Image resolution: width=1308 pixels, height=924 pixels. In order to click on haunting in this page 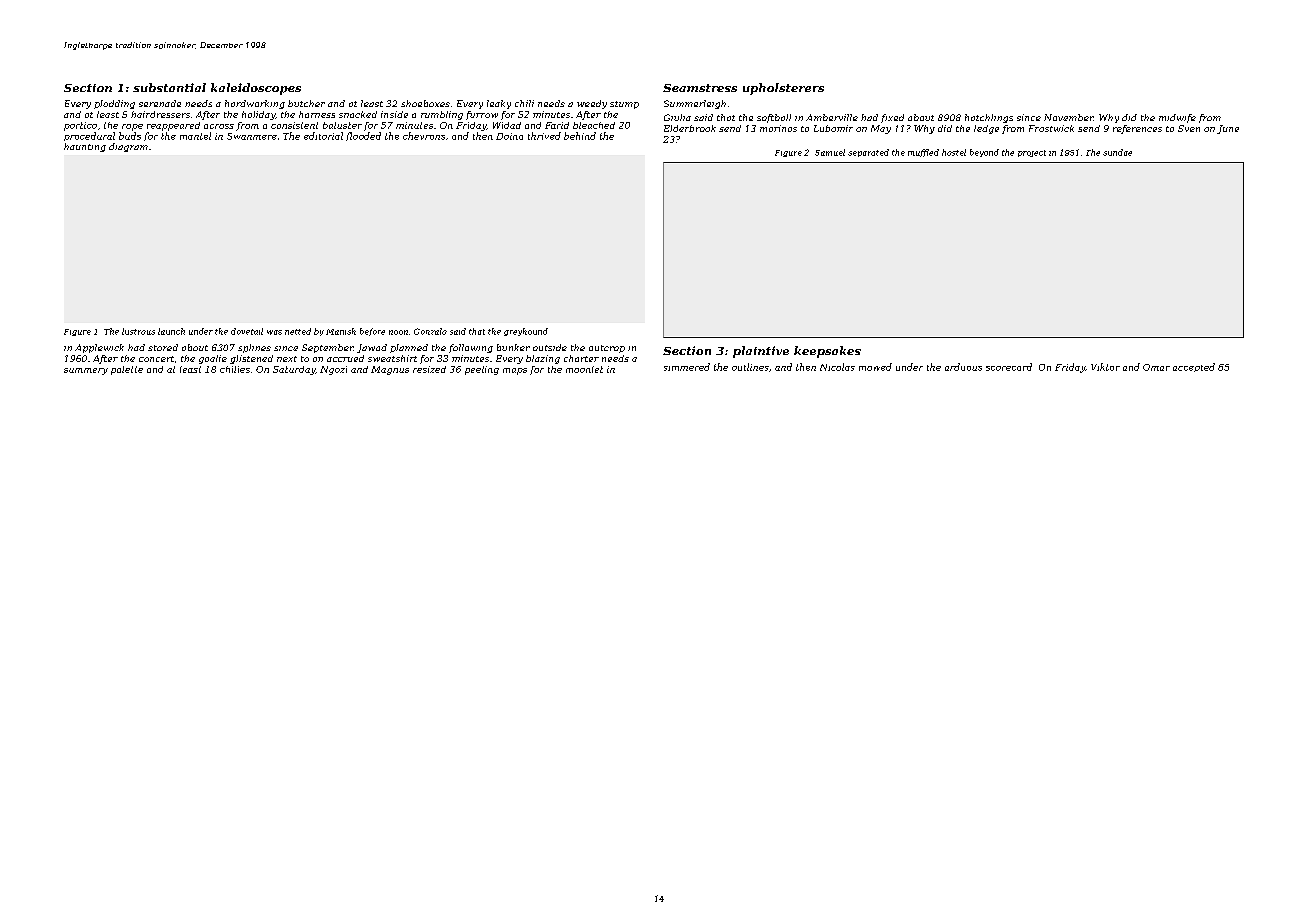, I will do `click(85, 147)`.
